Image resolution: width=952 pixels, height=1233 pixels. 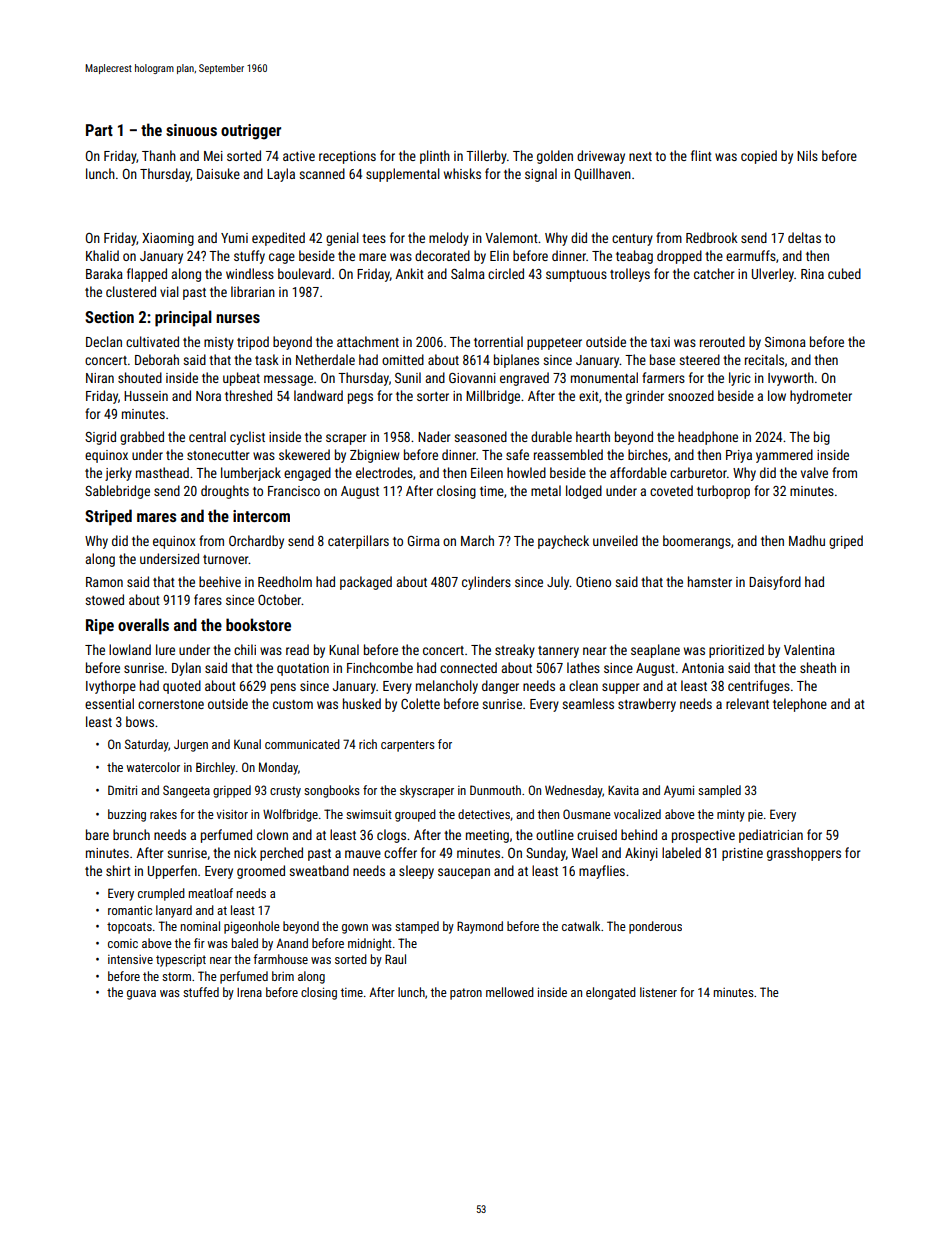 I want to click on hamster, so click(x=710, y=581).
